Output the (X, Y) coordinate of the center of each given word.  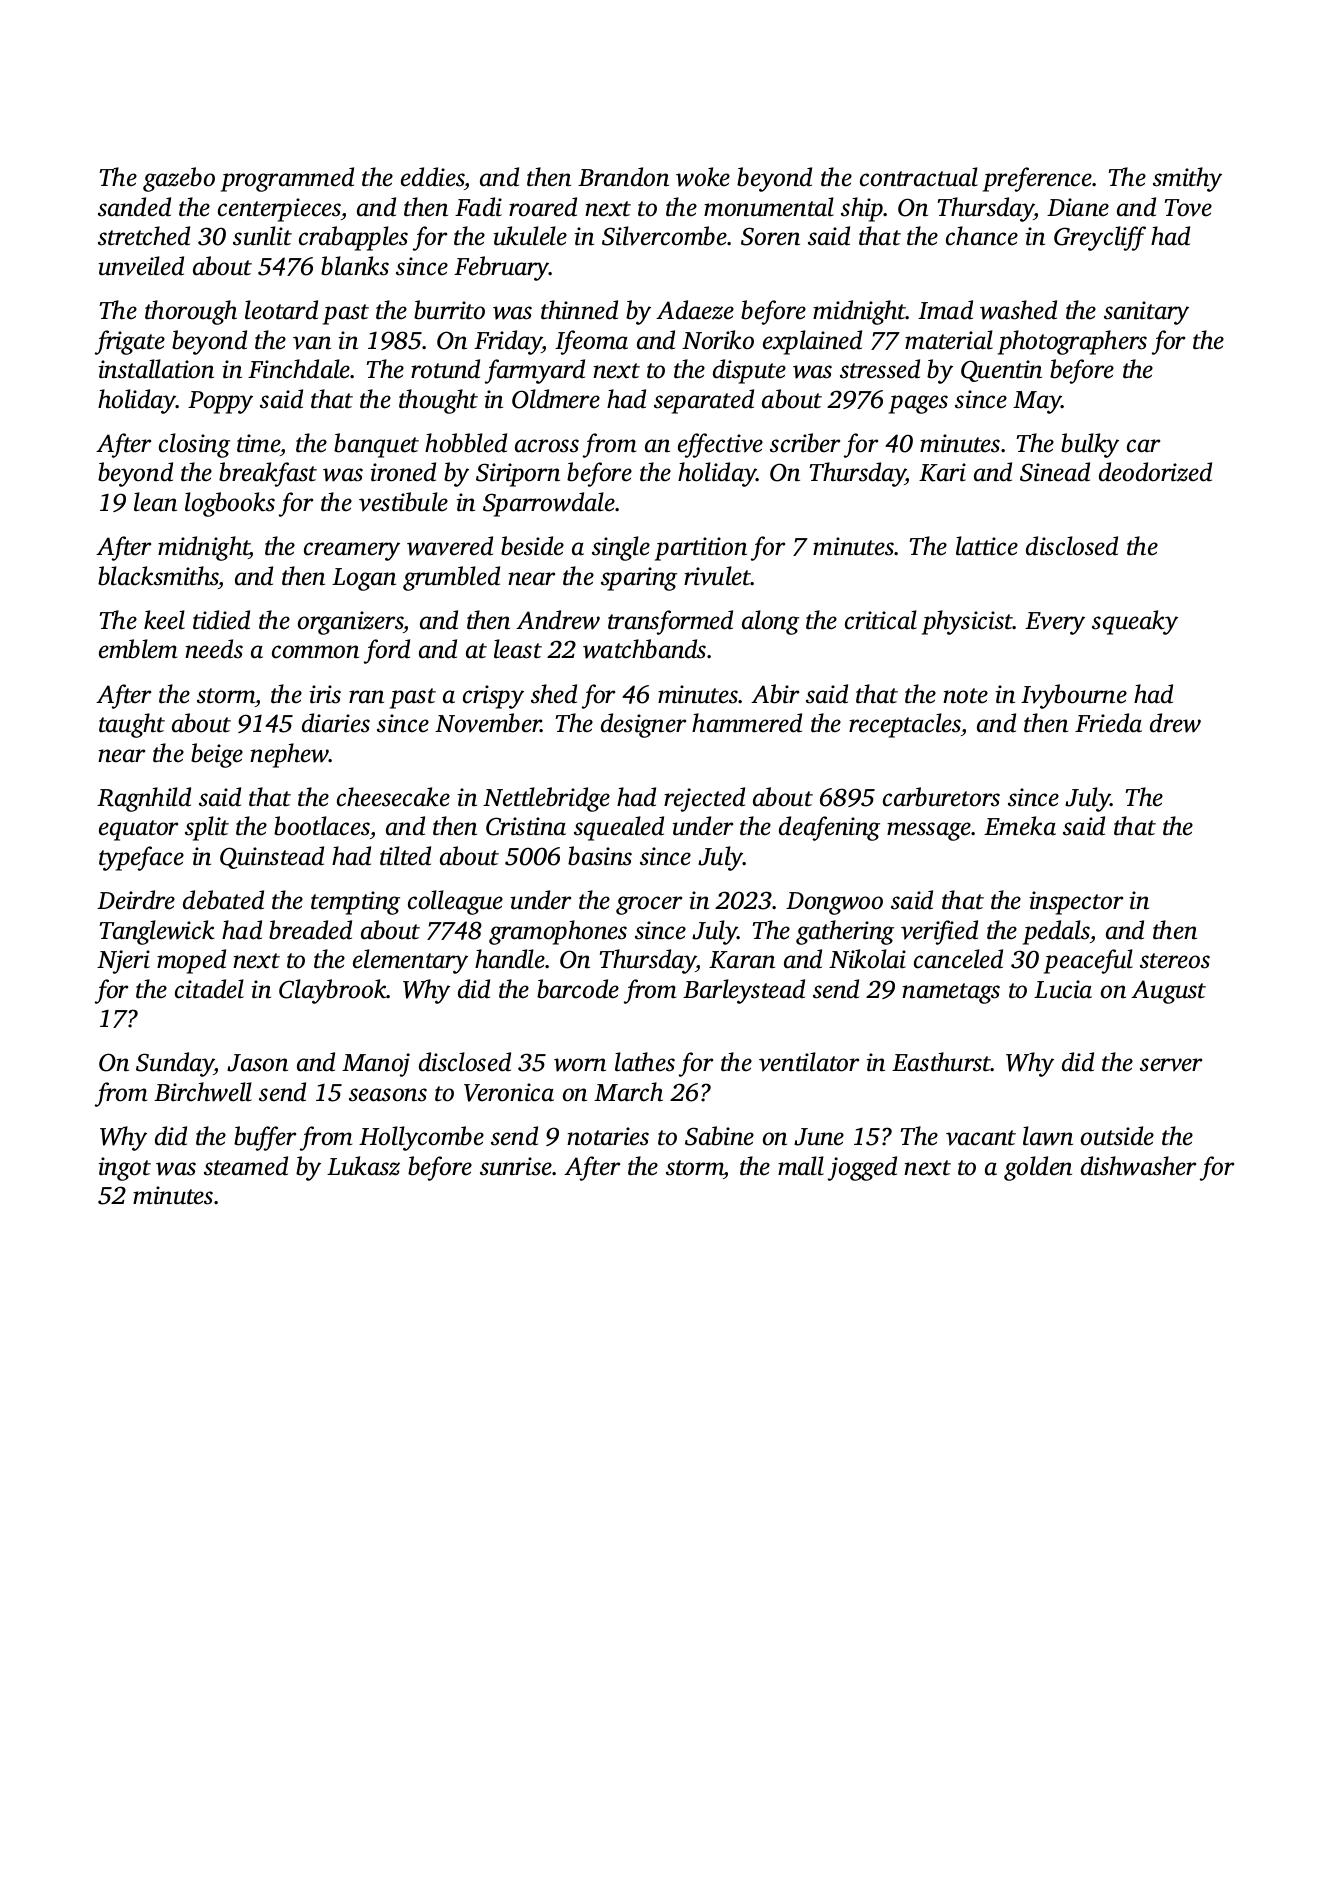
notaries (608, 1136)
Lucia (1063, 989)
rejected (704, 799)
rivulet (717, 576)
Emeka (1020, 826)
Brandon (623, 177)
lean (155, 502)
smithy (1187, 179)
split (207, 828)
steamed (246, 1166)
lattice (987, 546)
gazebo (179, 179)
